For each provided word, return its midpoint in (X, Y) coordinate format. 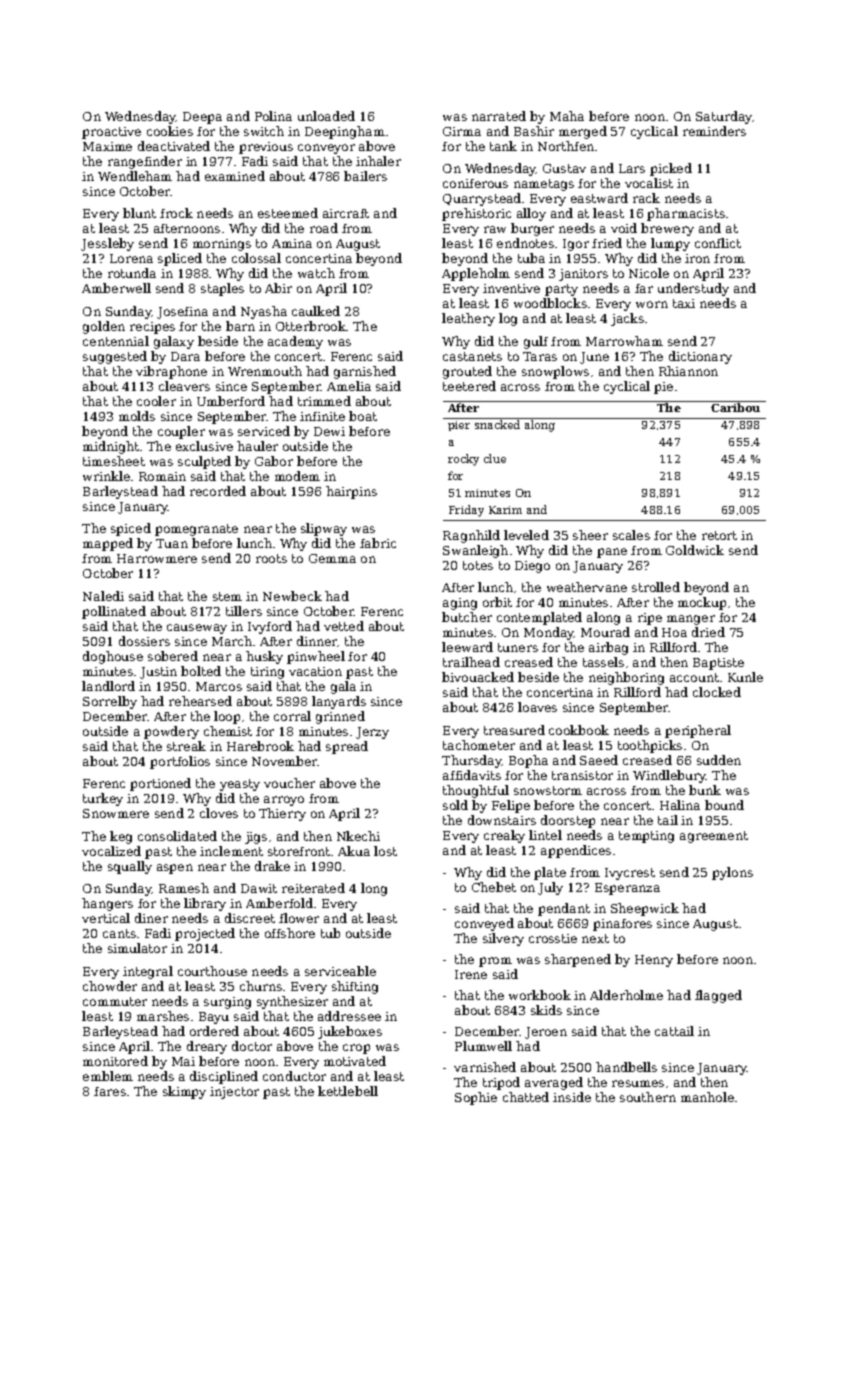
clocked (717, 692)
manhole (707, 1097)
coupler (181, 432)
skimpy (184, 1092)
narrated (499, 116)
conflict (718, 243)
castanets (472, 356)
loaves (537, 707)
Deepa (202, 118)
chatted (526, 1097)
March (232, 641)
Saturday (724, 117)
